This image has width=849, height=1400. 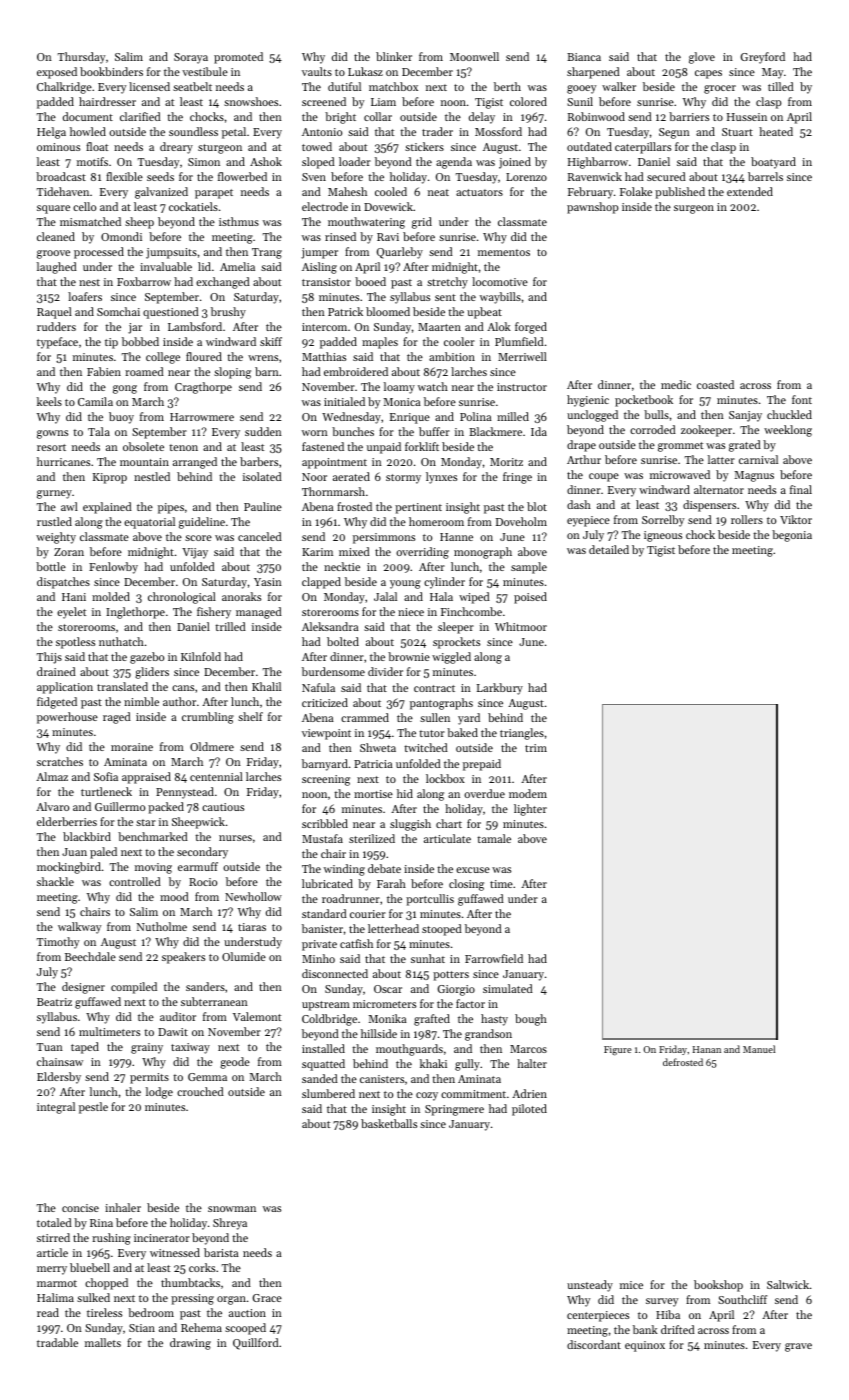 What do you see at coordinates (256, 1344) in the image?
I see `Quillford` at bounding box center [256, 1344].
